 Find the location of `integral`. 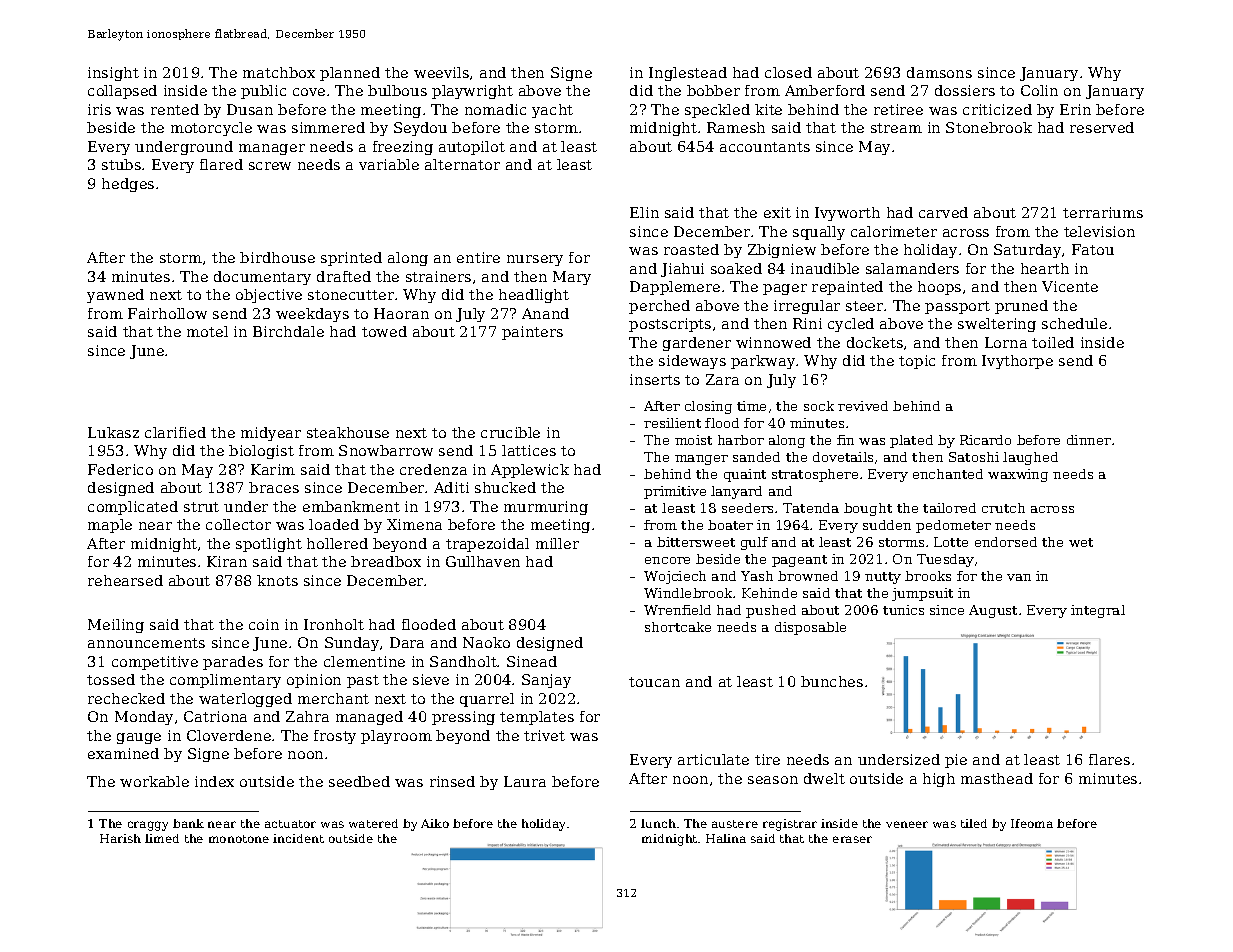

integral is located at coordinates (1098, 611).
